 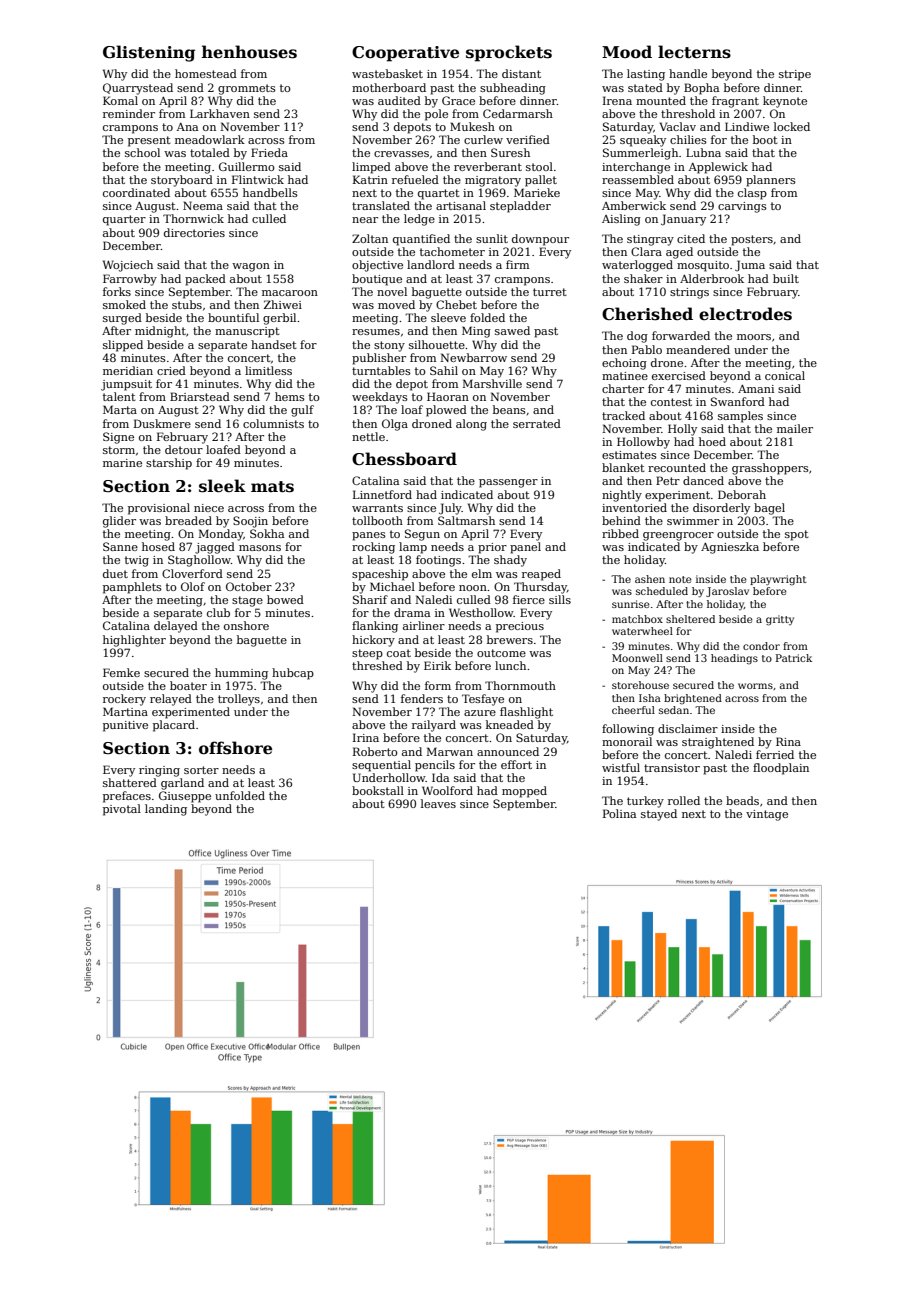 I want to click on Glistening, so click(x=149, y=53).
